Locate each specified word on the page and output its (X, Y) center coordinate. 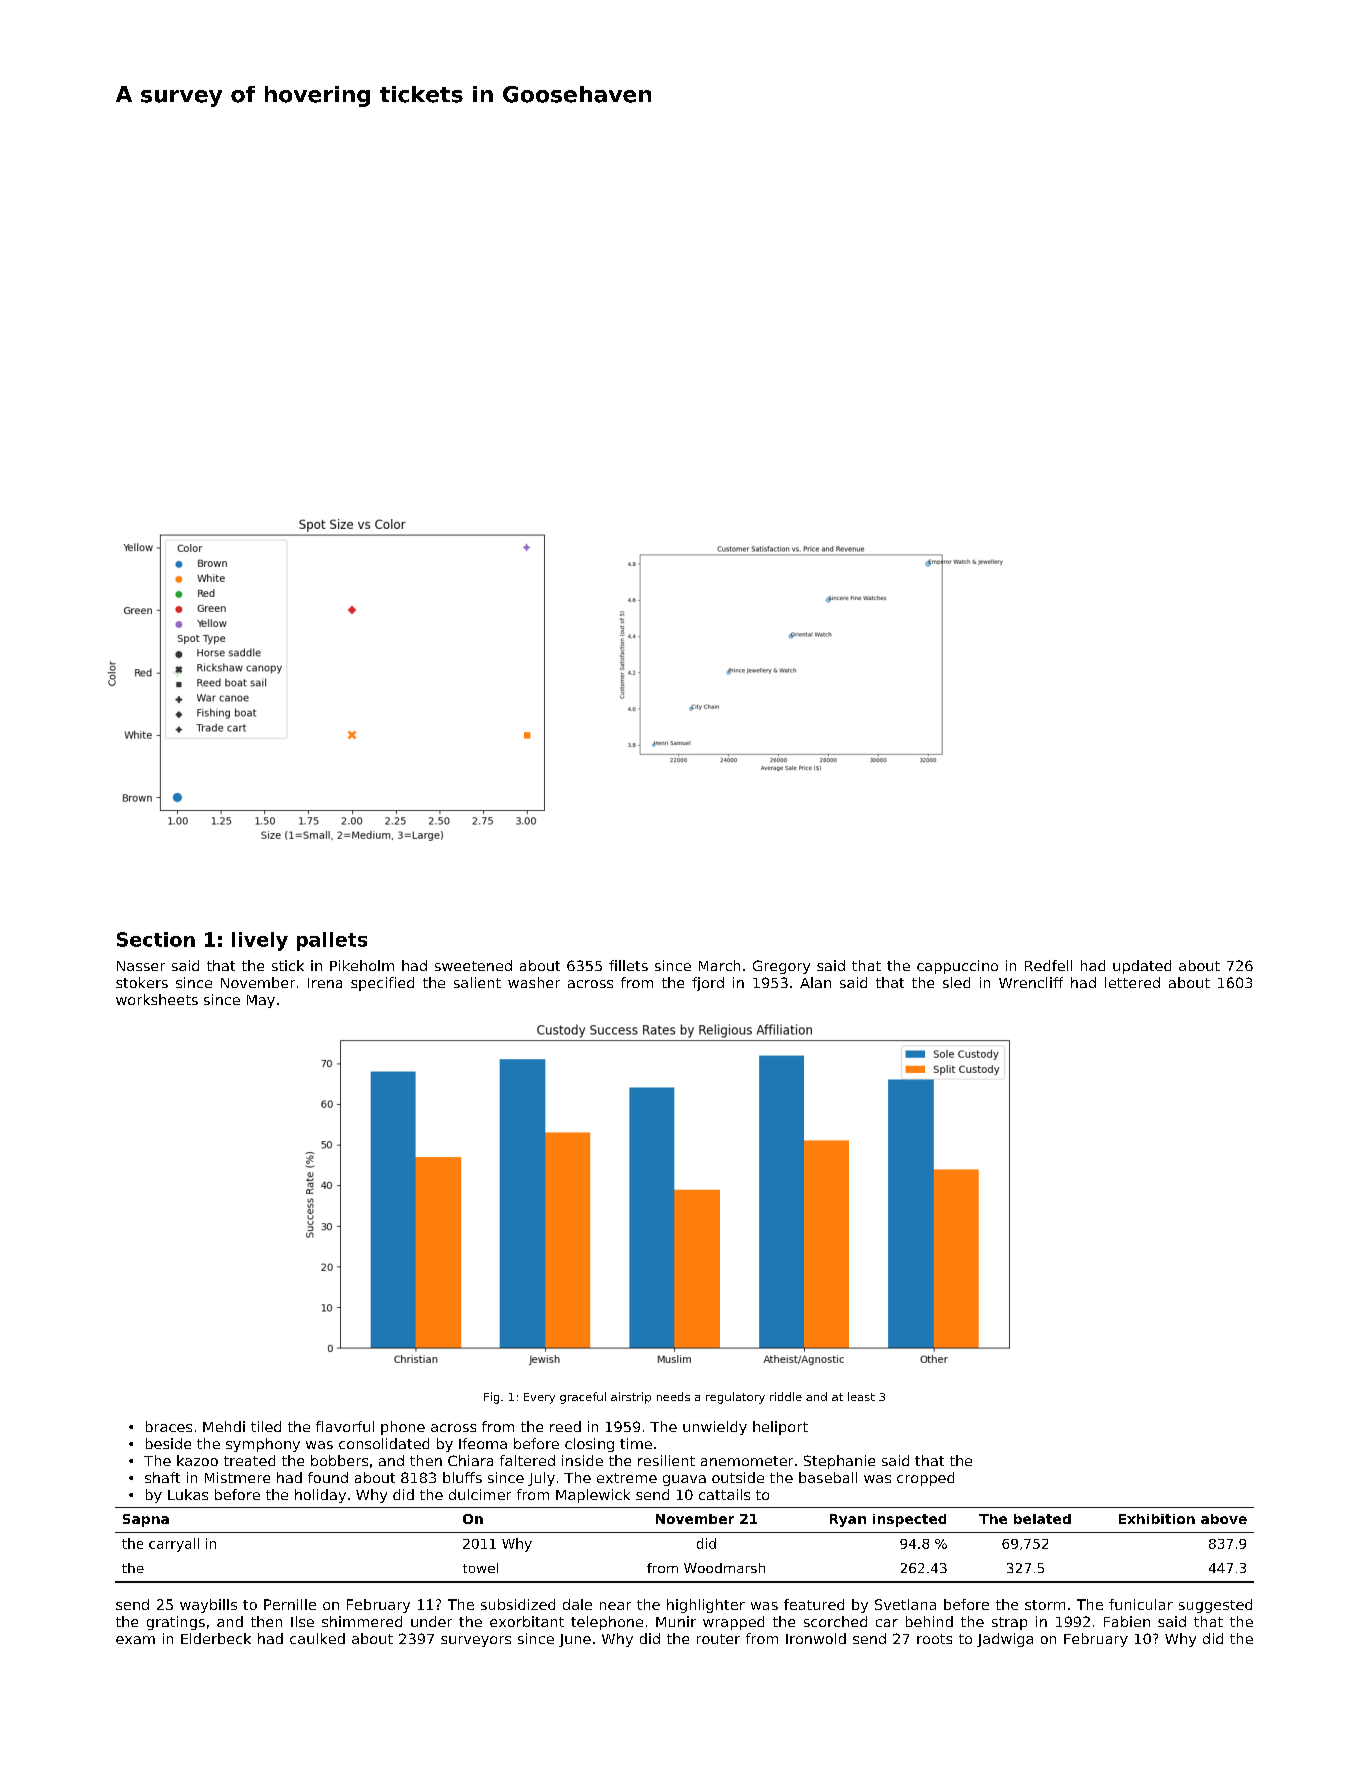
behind (929, 1621)
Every (539, 1398)
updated (1142, 967)
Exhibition (1157, 1519)
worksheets (157, 999)
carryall (174, 1545)
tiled (266, 1426)
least (861, 1396)
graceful (583, 1398)
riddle (786, 1396)
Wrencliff (1031, 982)
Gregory (781, 967)
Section (156, 939)
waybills (208, 1606)
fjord (708, 984)
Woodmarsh (724, 1568)
